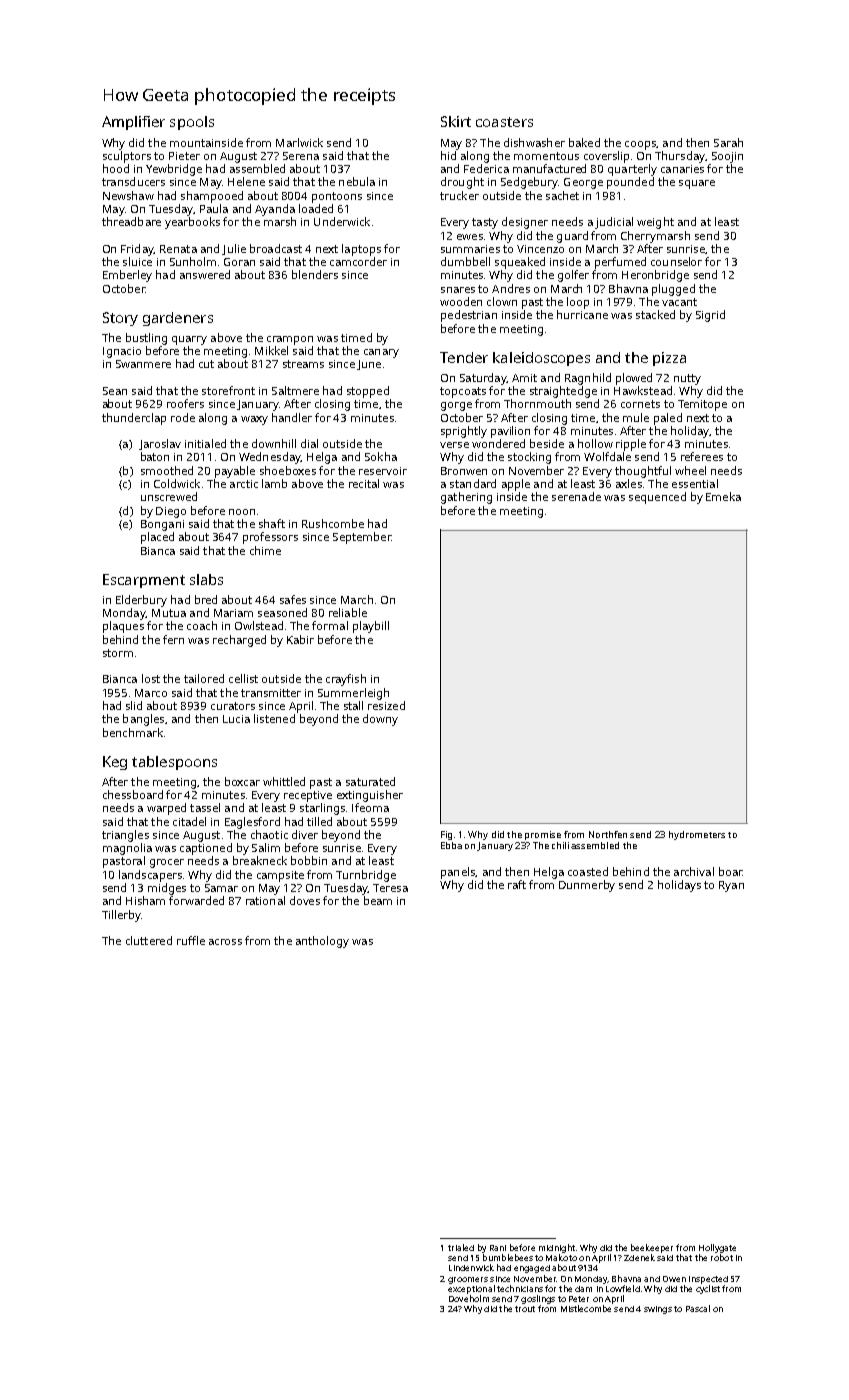  What do you see at coordinates (587, 886) in the document?
I see `Dunmerby` at bounding box center [587, 886].
